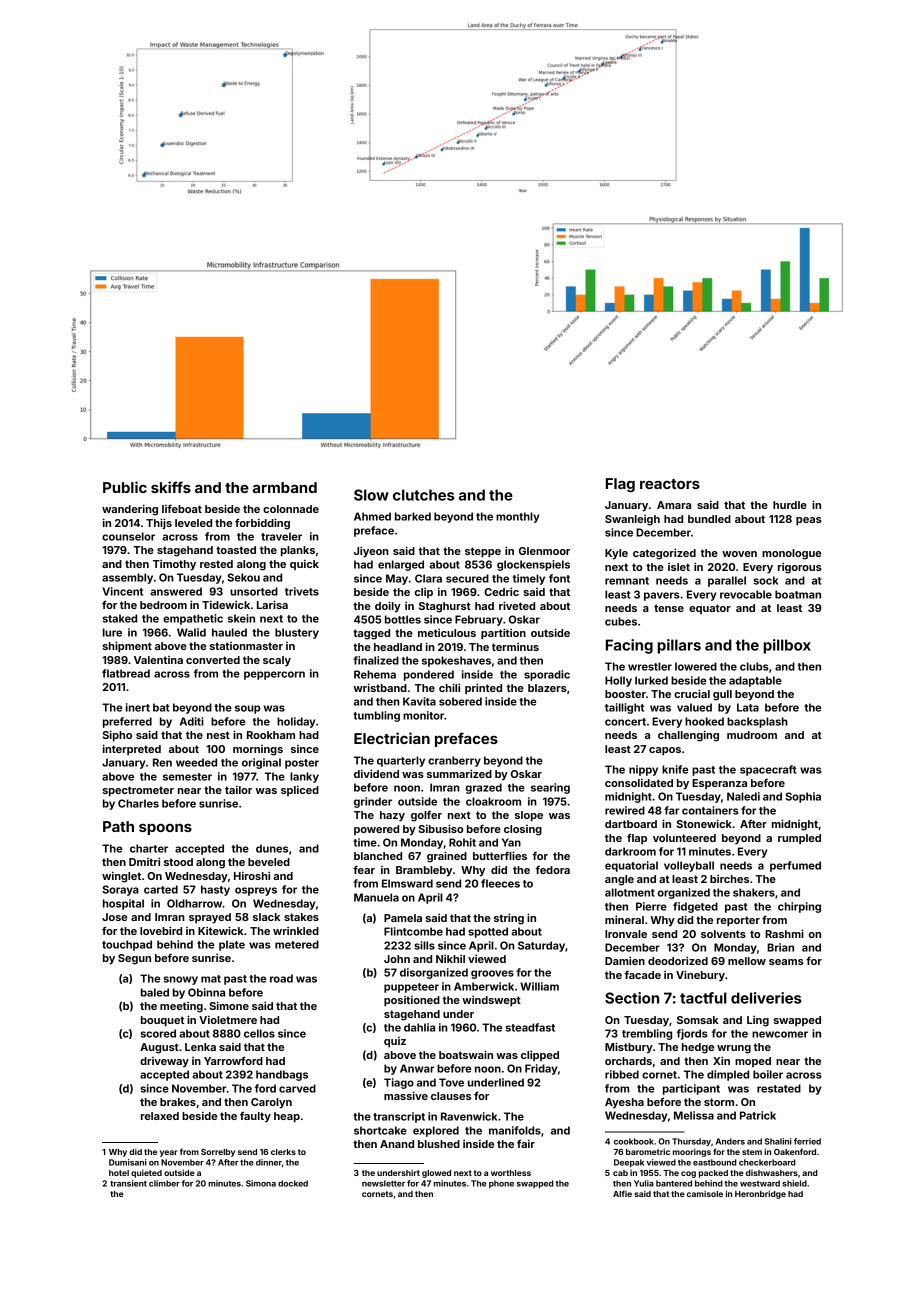 Image resolution: width=924 pixels, height=1308 pixels. Describe the element at coordinates (127, 578) in the document. I see `assembly` at that location.
